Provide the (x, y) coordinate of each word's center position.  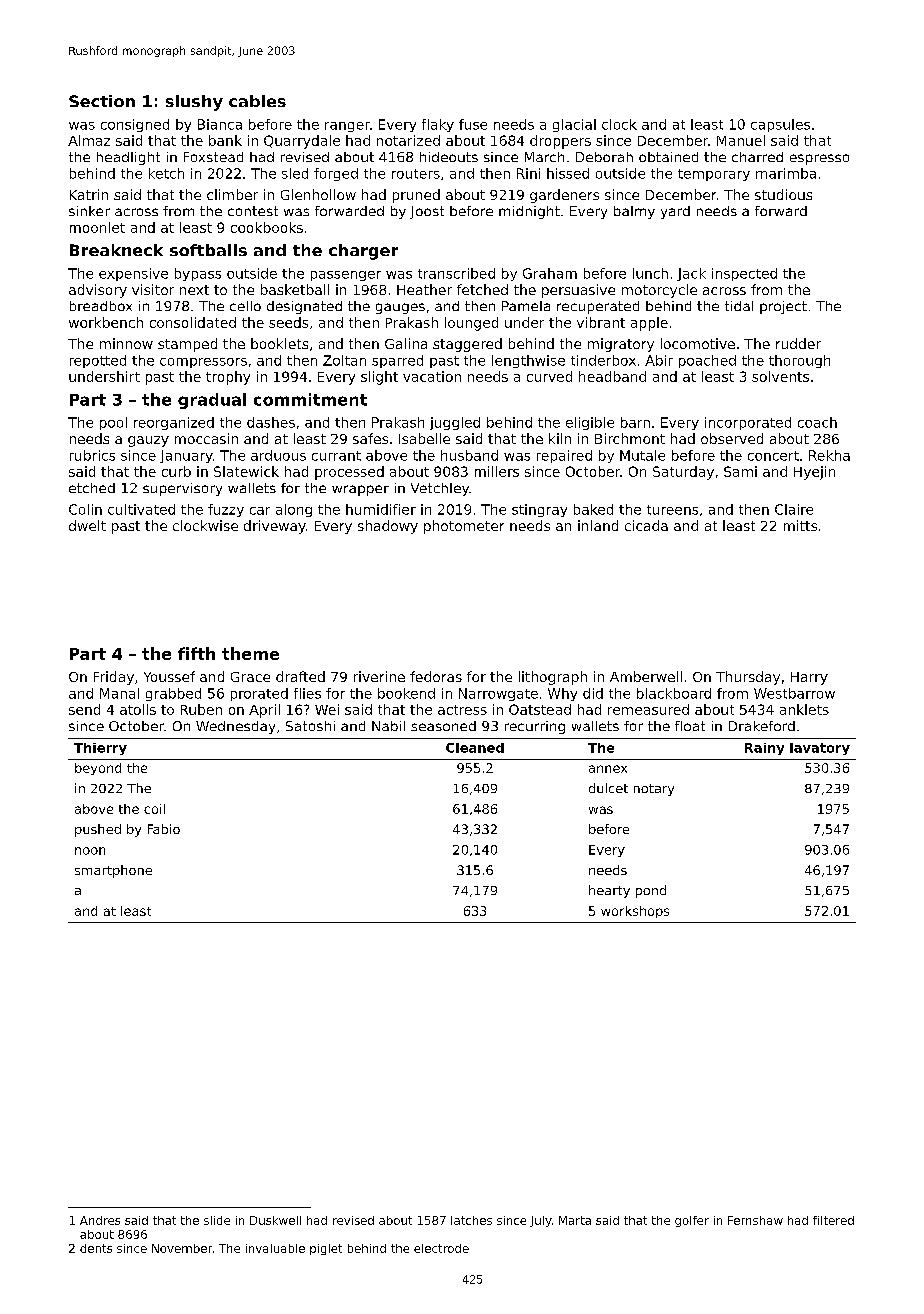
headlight (128, 158)
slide (217, 1220)
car (260, 511)
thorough (799, 361)
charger (363, 252)
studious (783, 194)
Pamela (526, 306)
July (541, 1221)
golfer (692, 1221)
